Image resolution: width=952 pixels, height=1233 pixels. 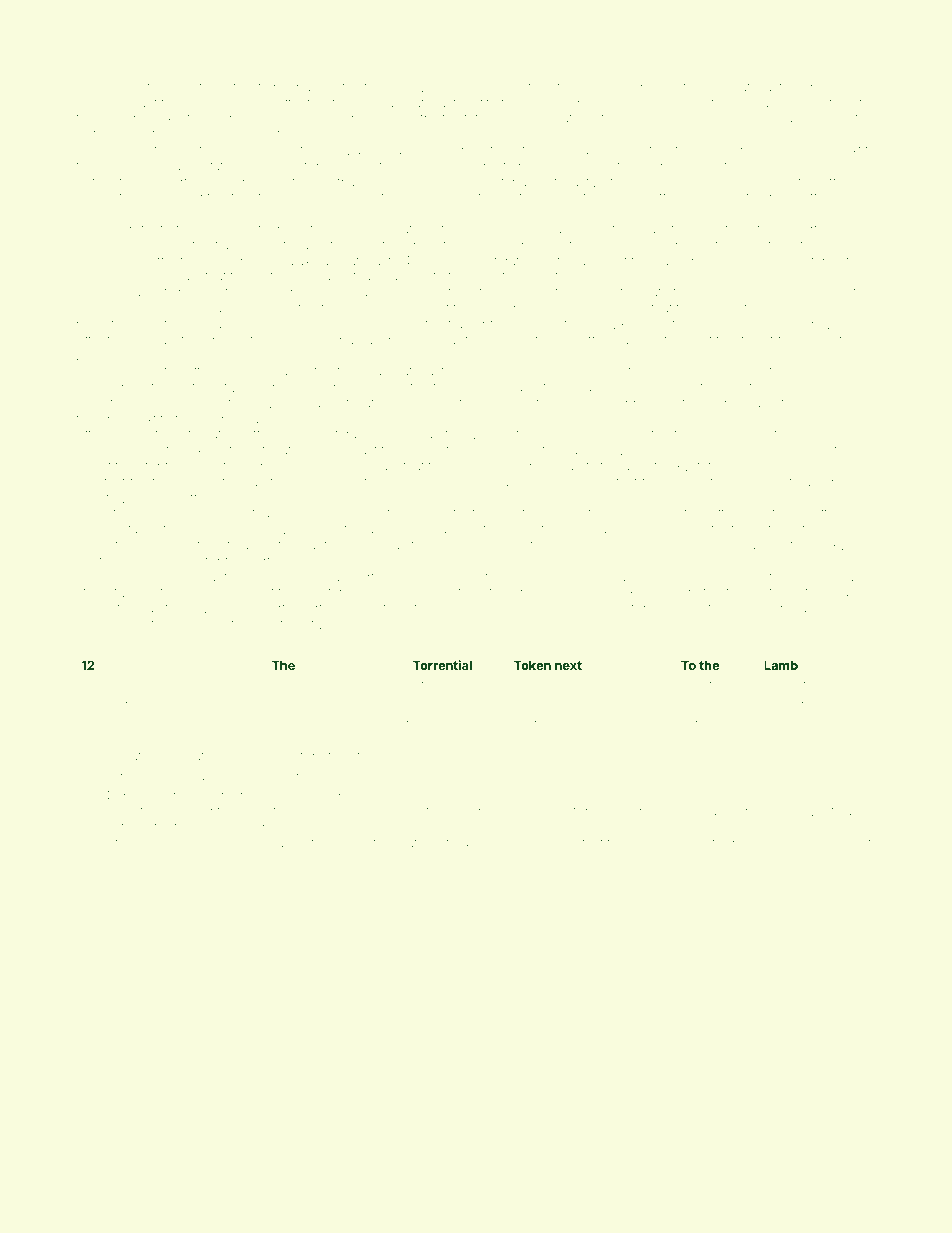 I want to click on primrose, so click(x=537, y=168).
